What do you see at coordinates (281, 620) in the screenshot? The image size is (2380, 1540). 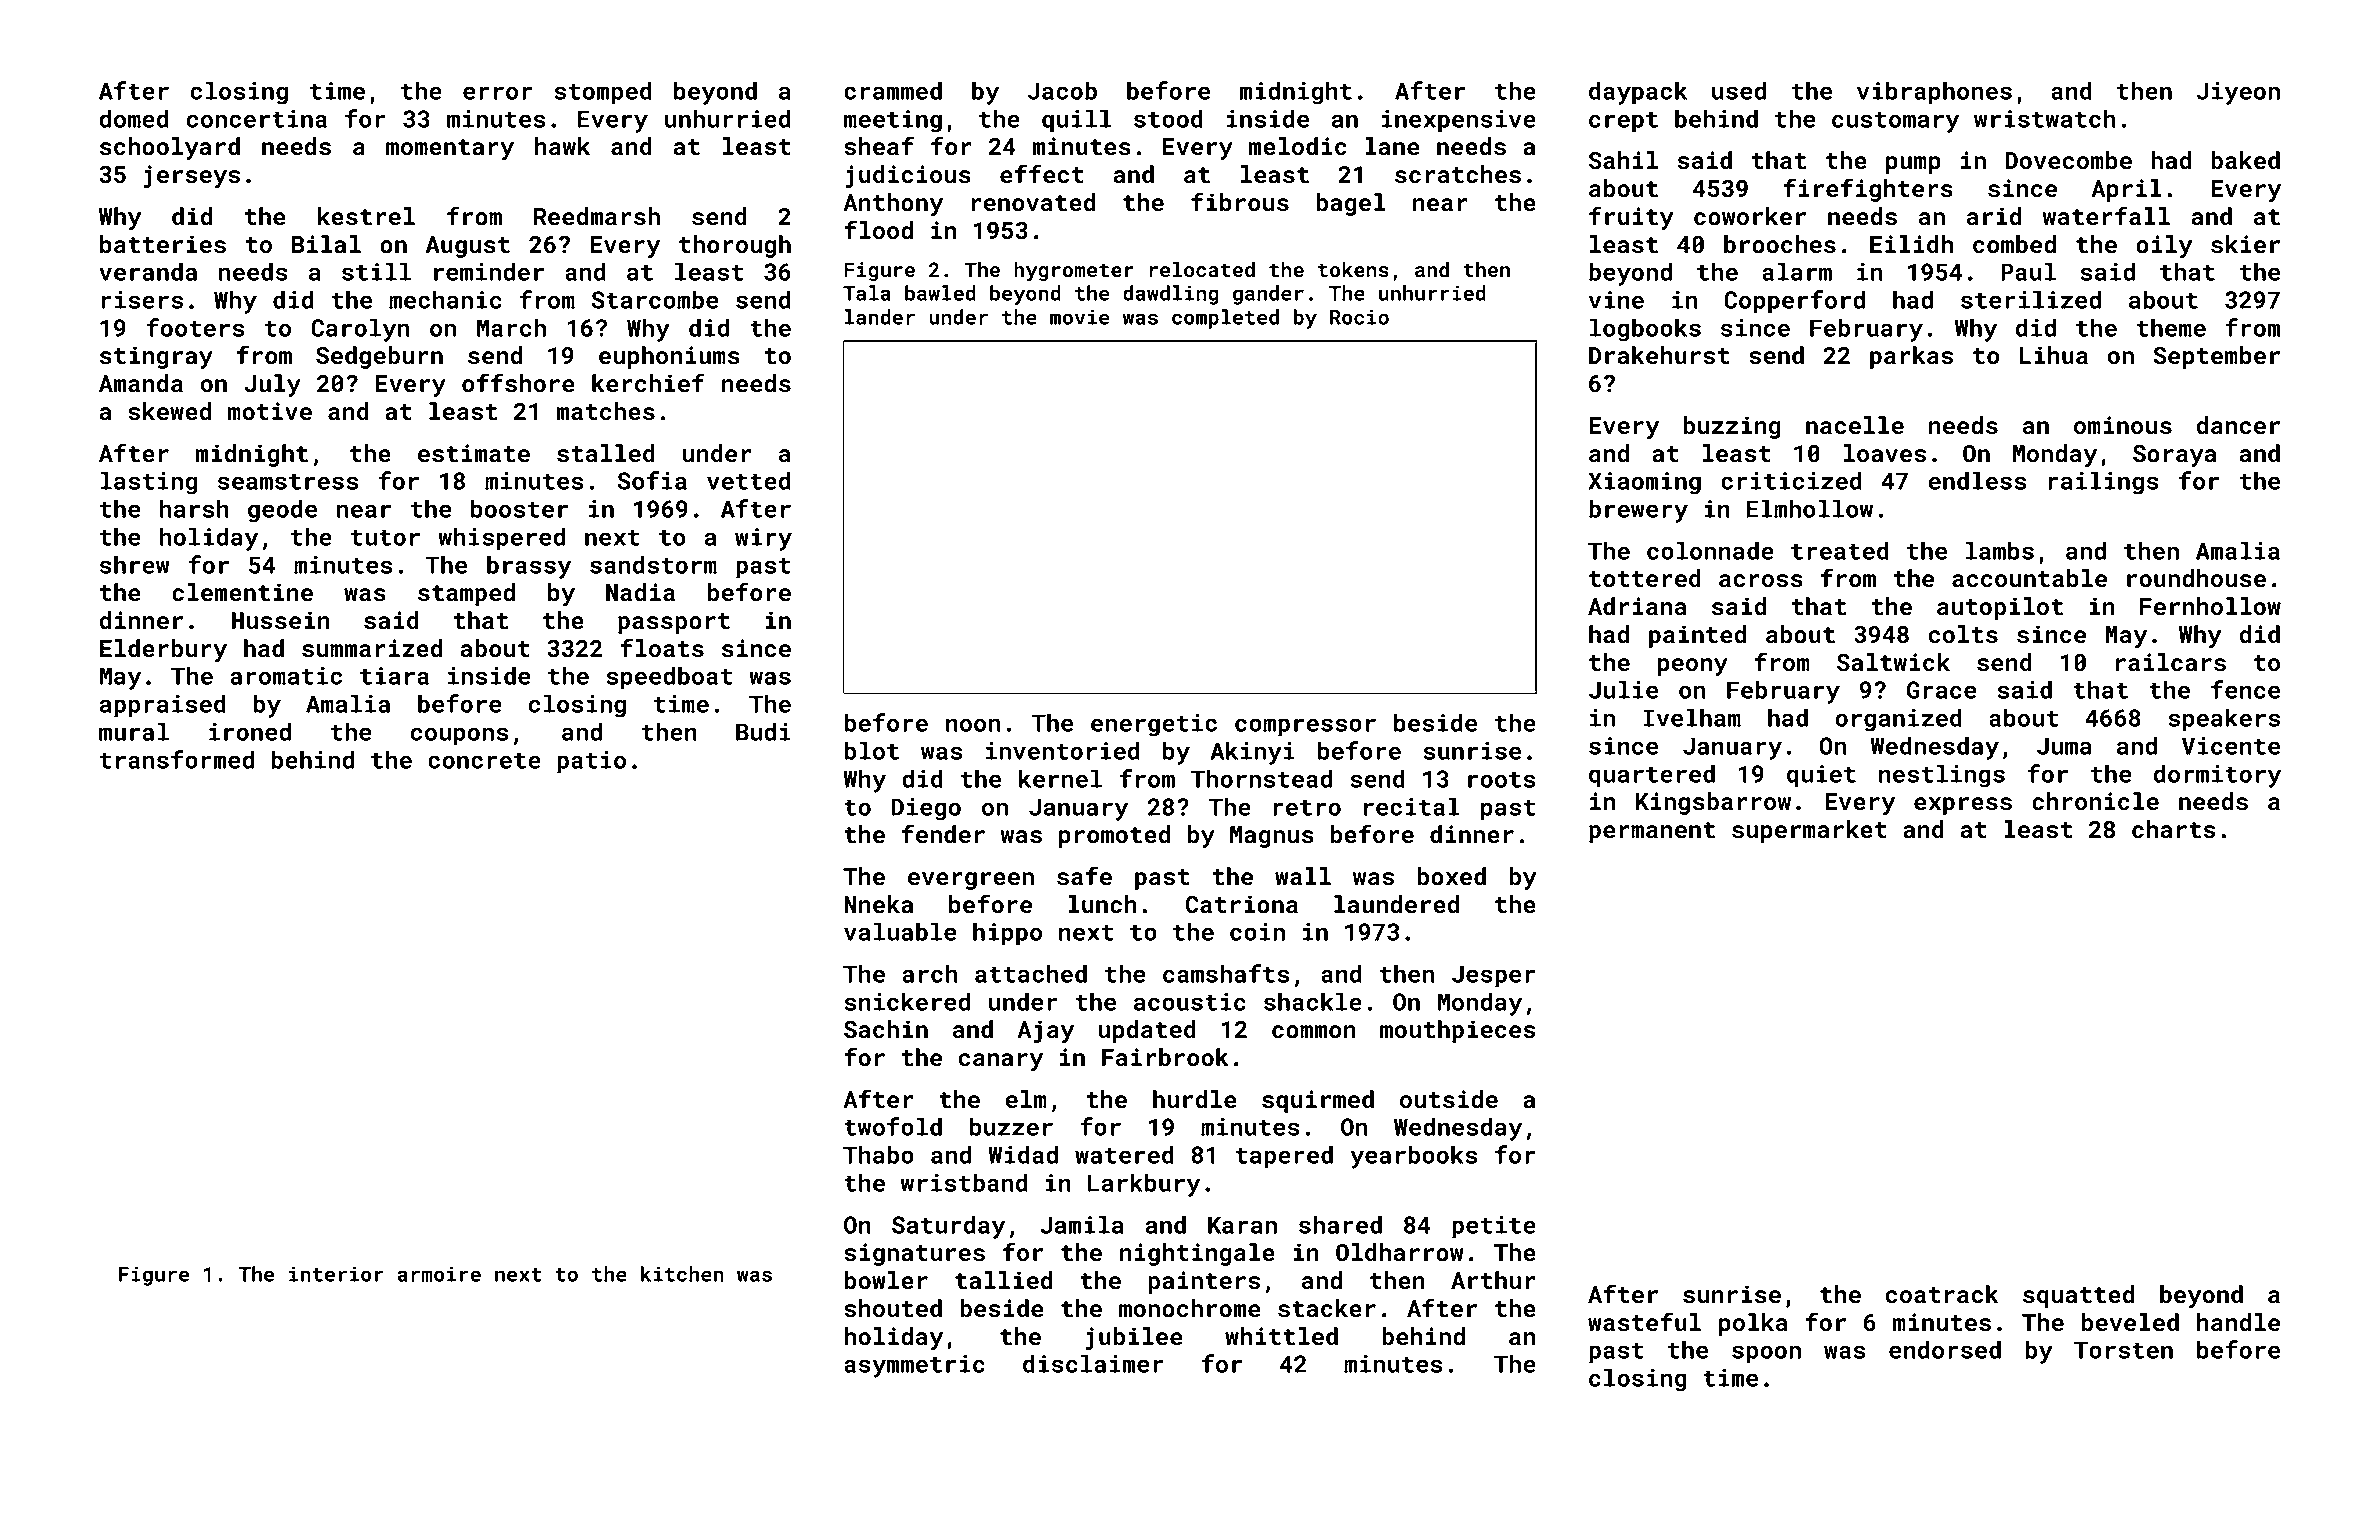 I see `Hussein` at bounding box center [281, 620].
